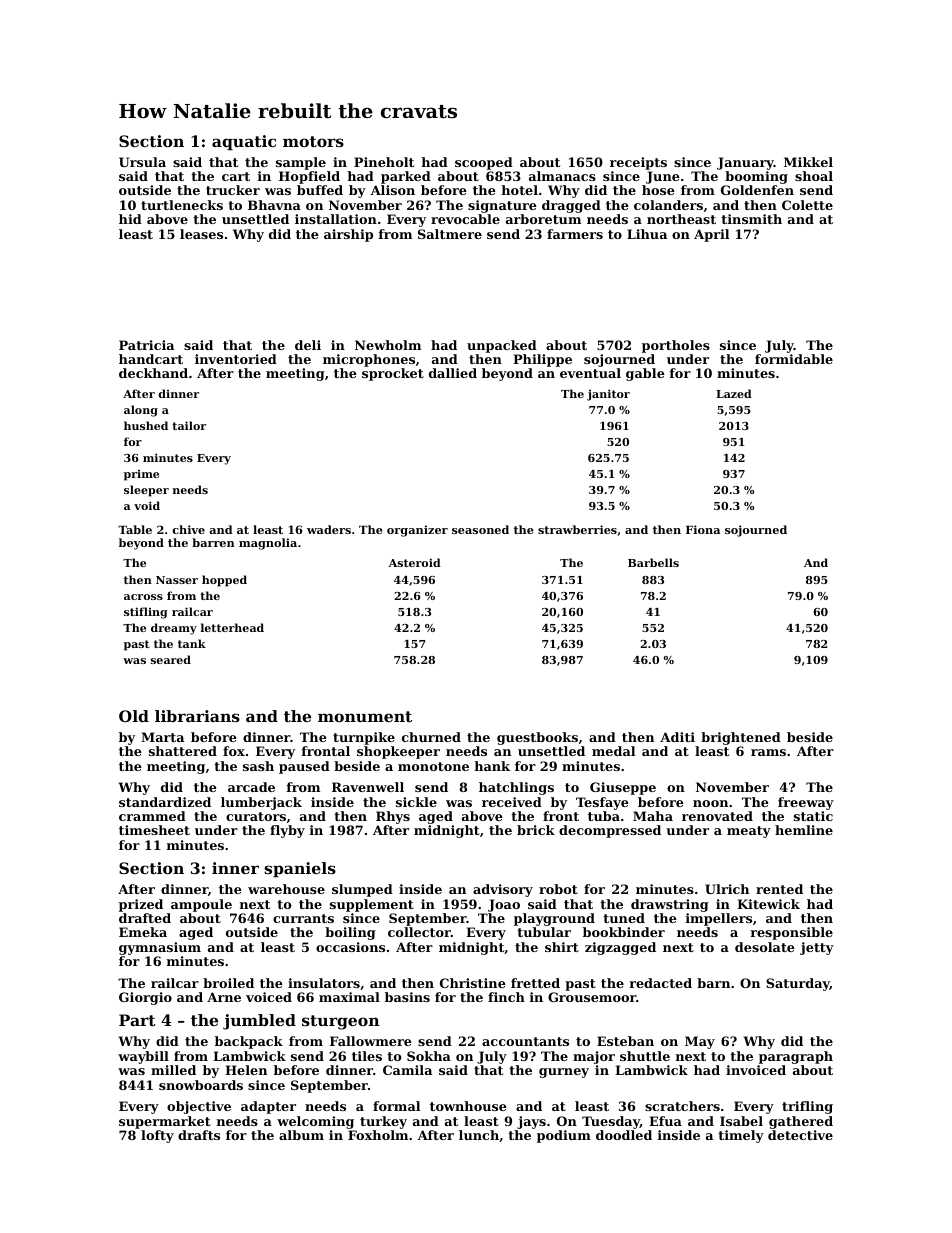 This document has width=952, height=1233. I want to click on Barbells, so click(653, 562).
